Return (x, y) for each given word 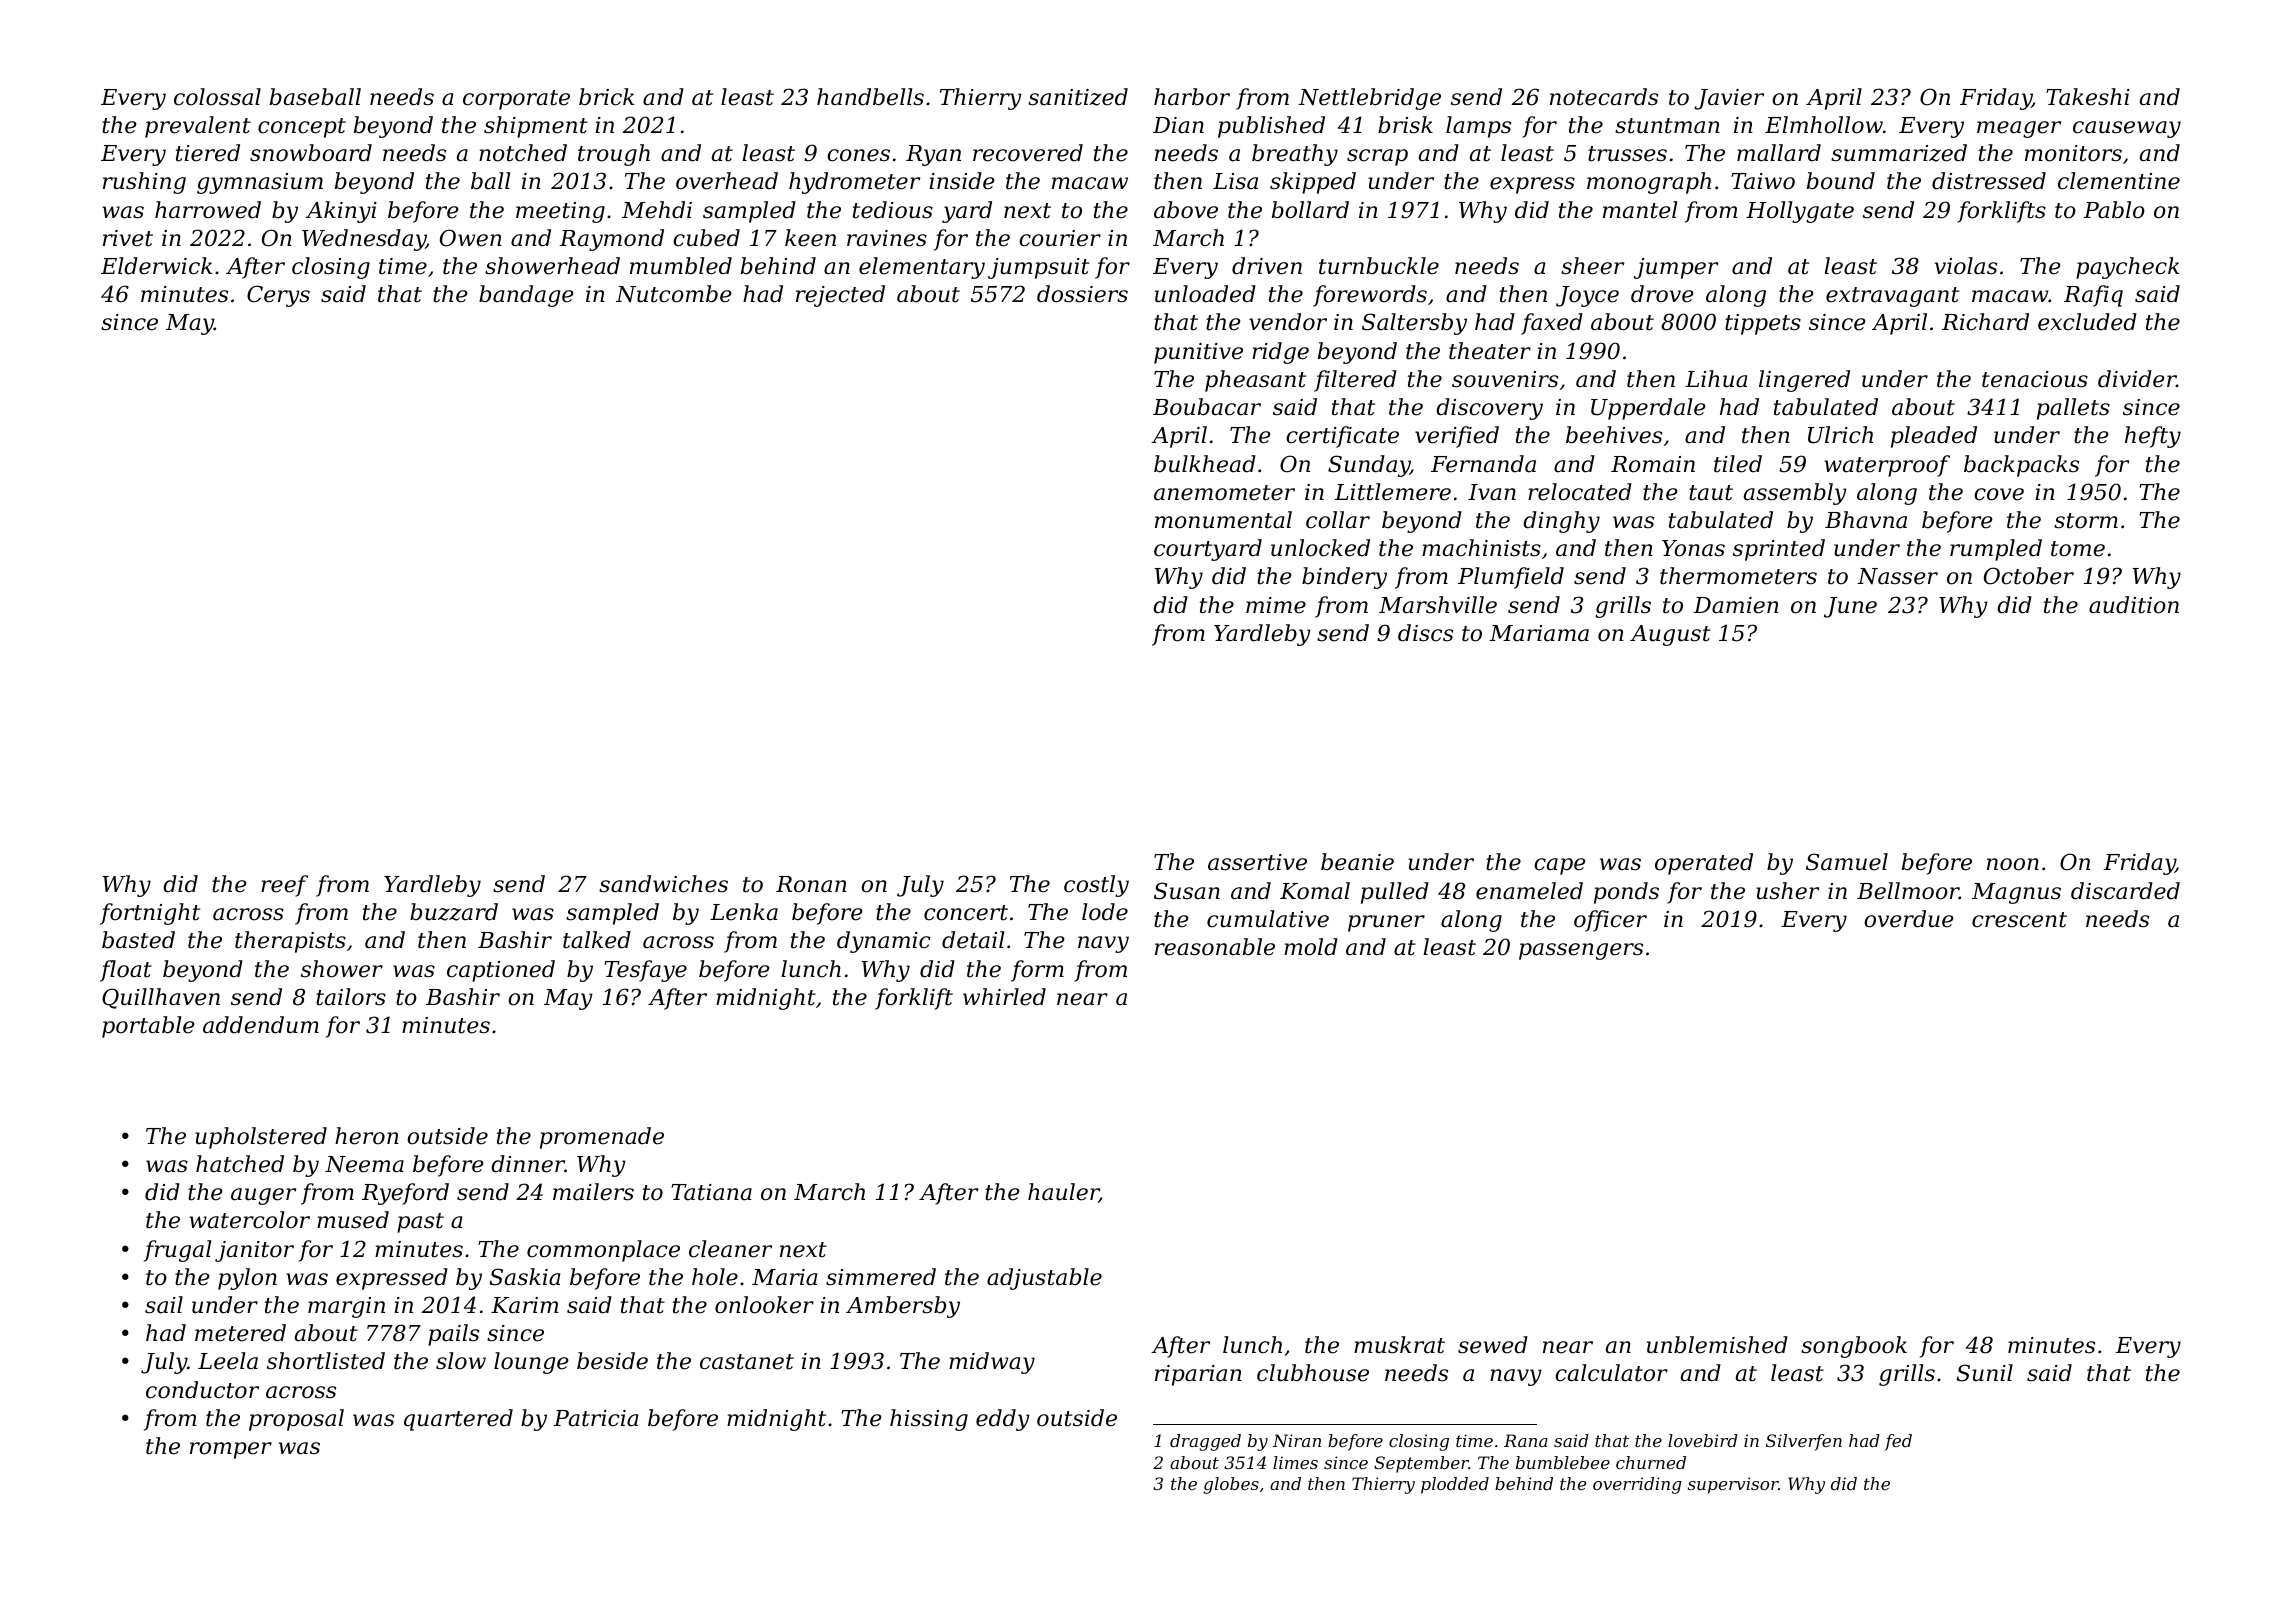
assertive (1257, 862)
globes (1231, 1485)
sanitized (1078, 97)
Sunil (1985, 1373)
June (1850, 607)
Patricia (596, 1418)
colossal (217, 97)
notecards (1604, 97)
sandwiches (663, 884)
